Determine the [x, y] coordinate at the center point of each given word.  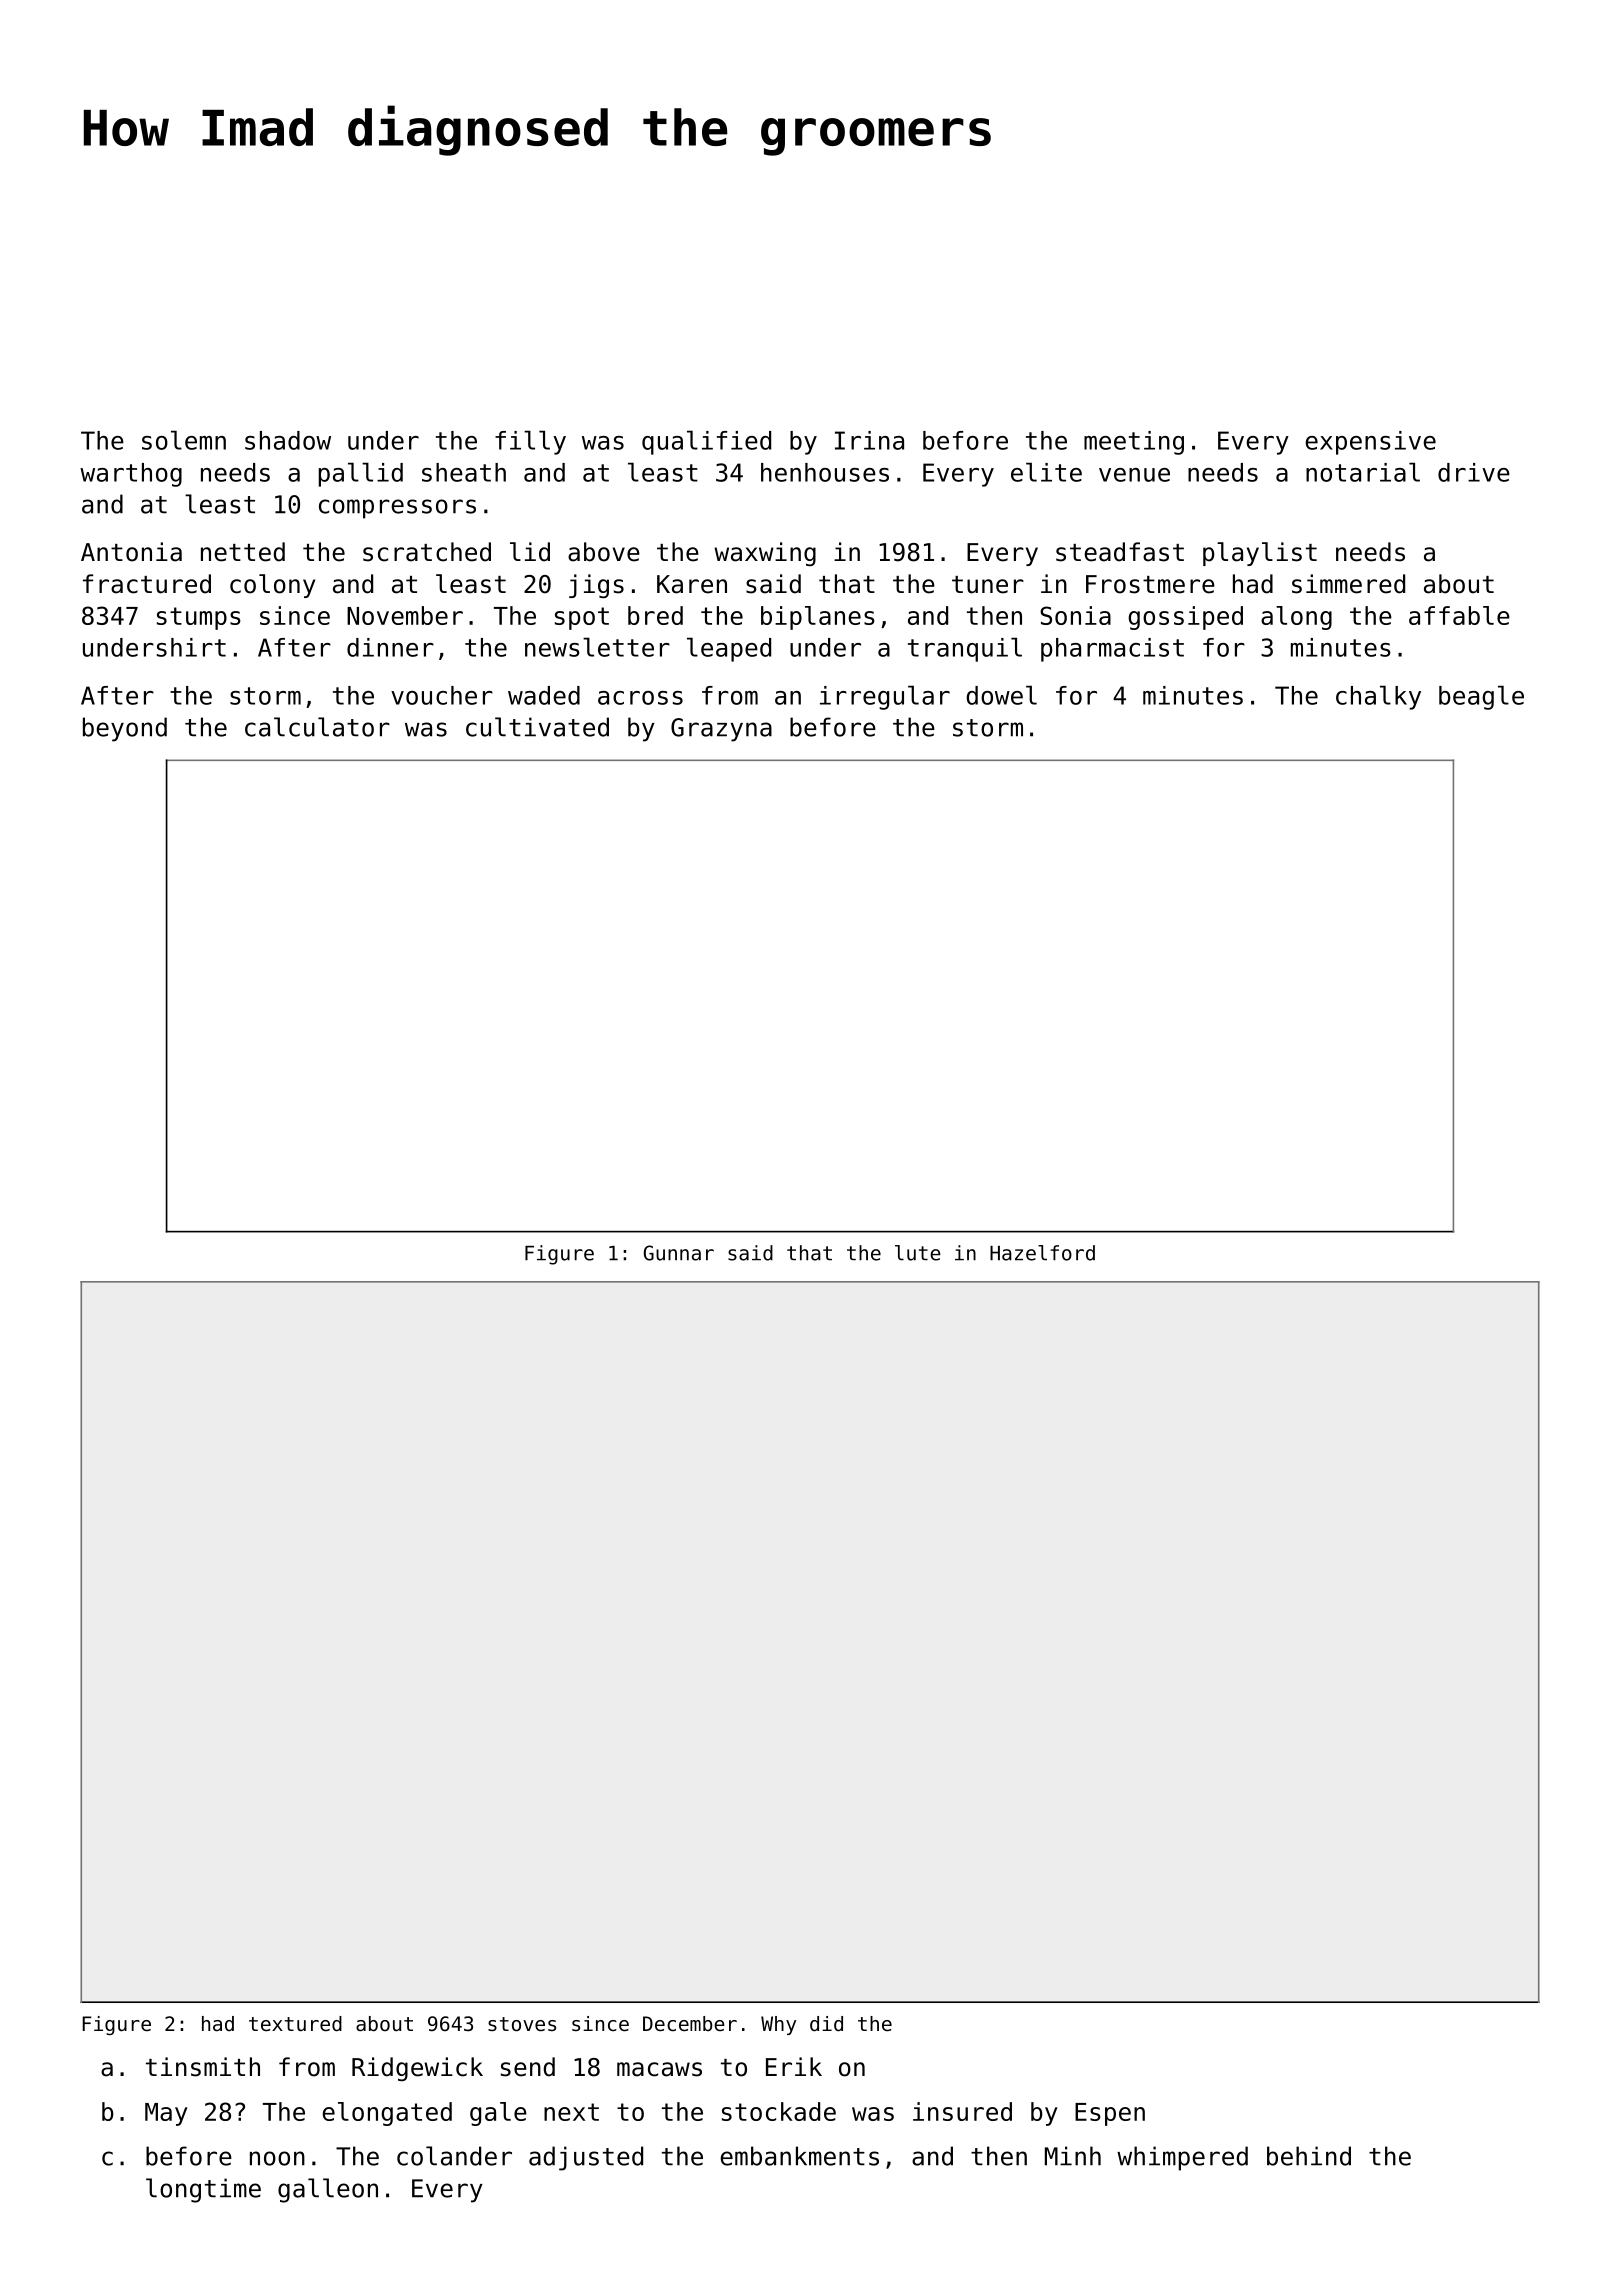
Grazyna [721, 730]
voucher [442, 695]
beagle [1481, 697]
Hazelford [1042, 1253]
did [826, 2024]
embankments [799, 2156]
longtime [203, 2190]
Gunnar [679, 1253]
